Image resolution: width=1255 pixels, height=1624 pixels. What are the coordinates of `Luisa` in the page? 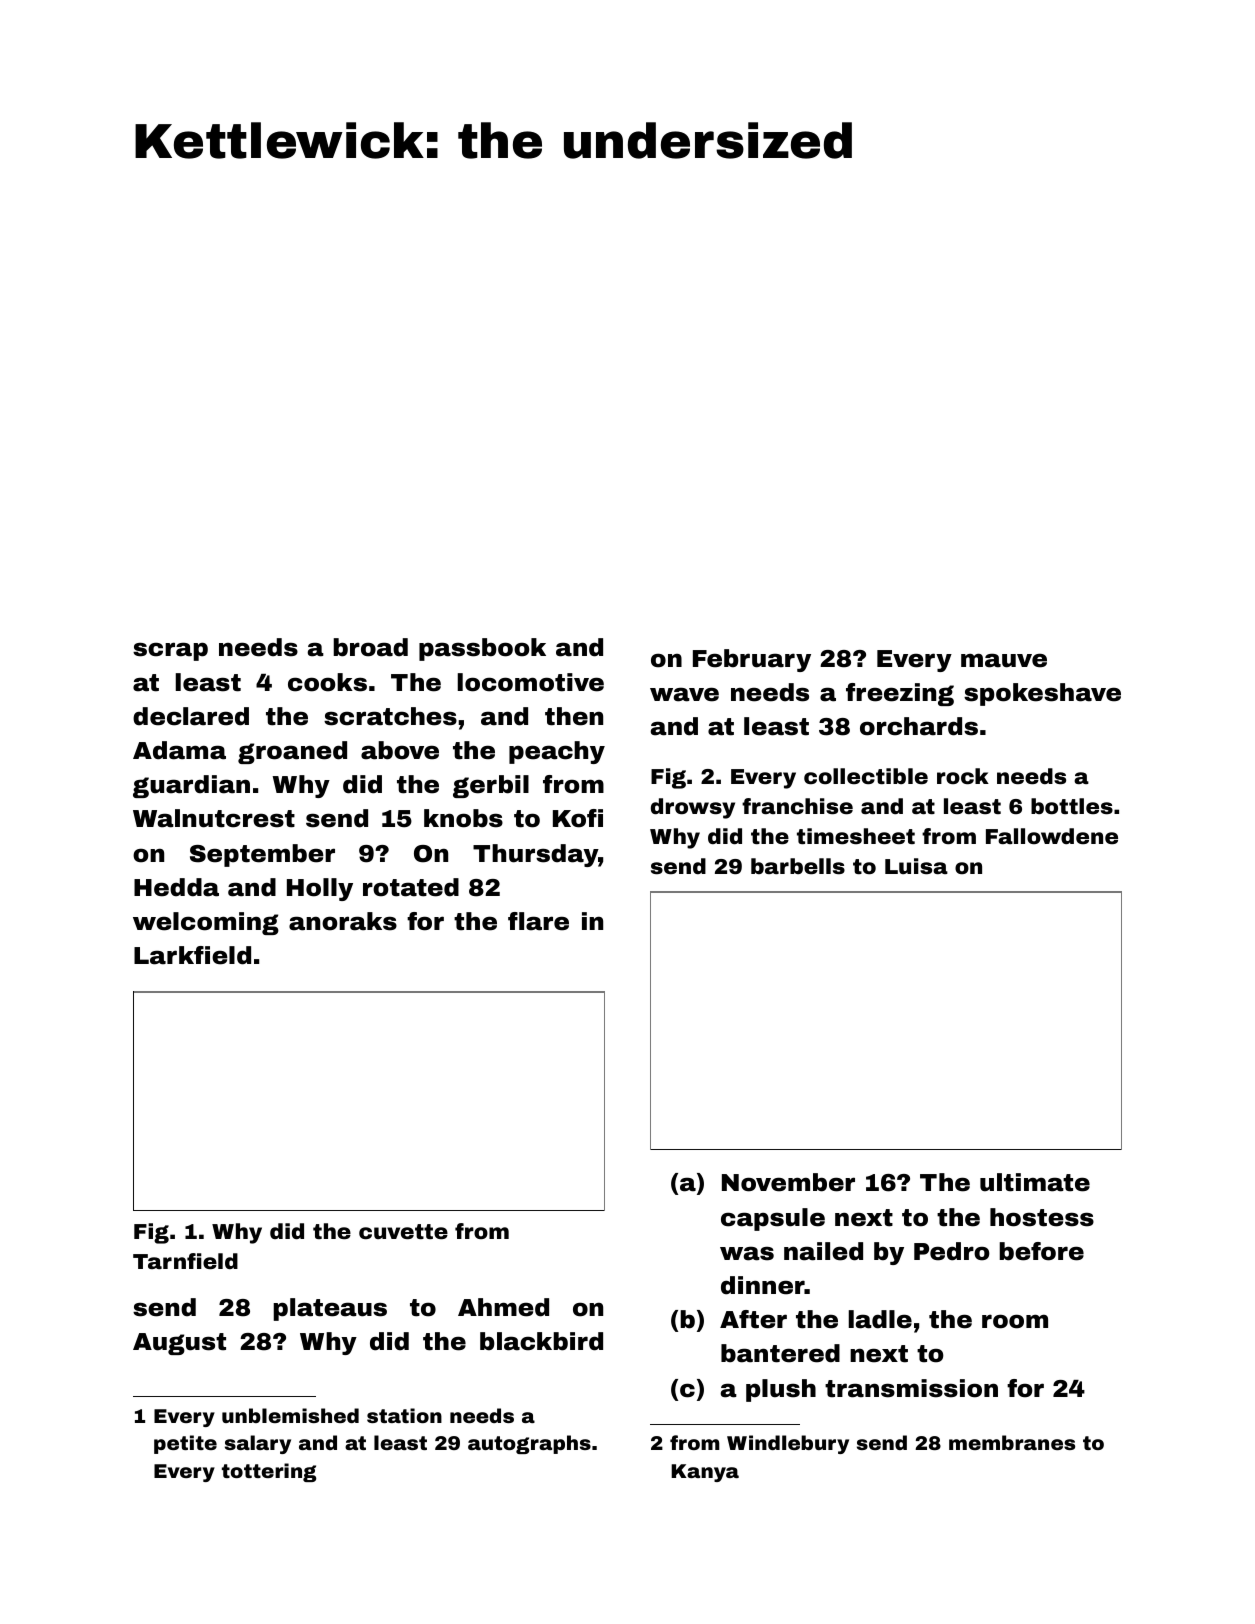 It's located at (916, 866).
